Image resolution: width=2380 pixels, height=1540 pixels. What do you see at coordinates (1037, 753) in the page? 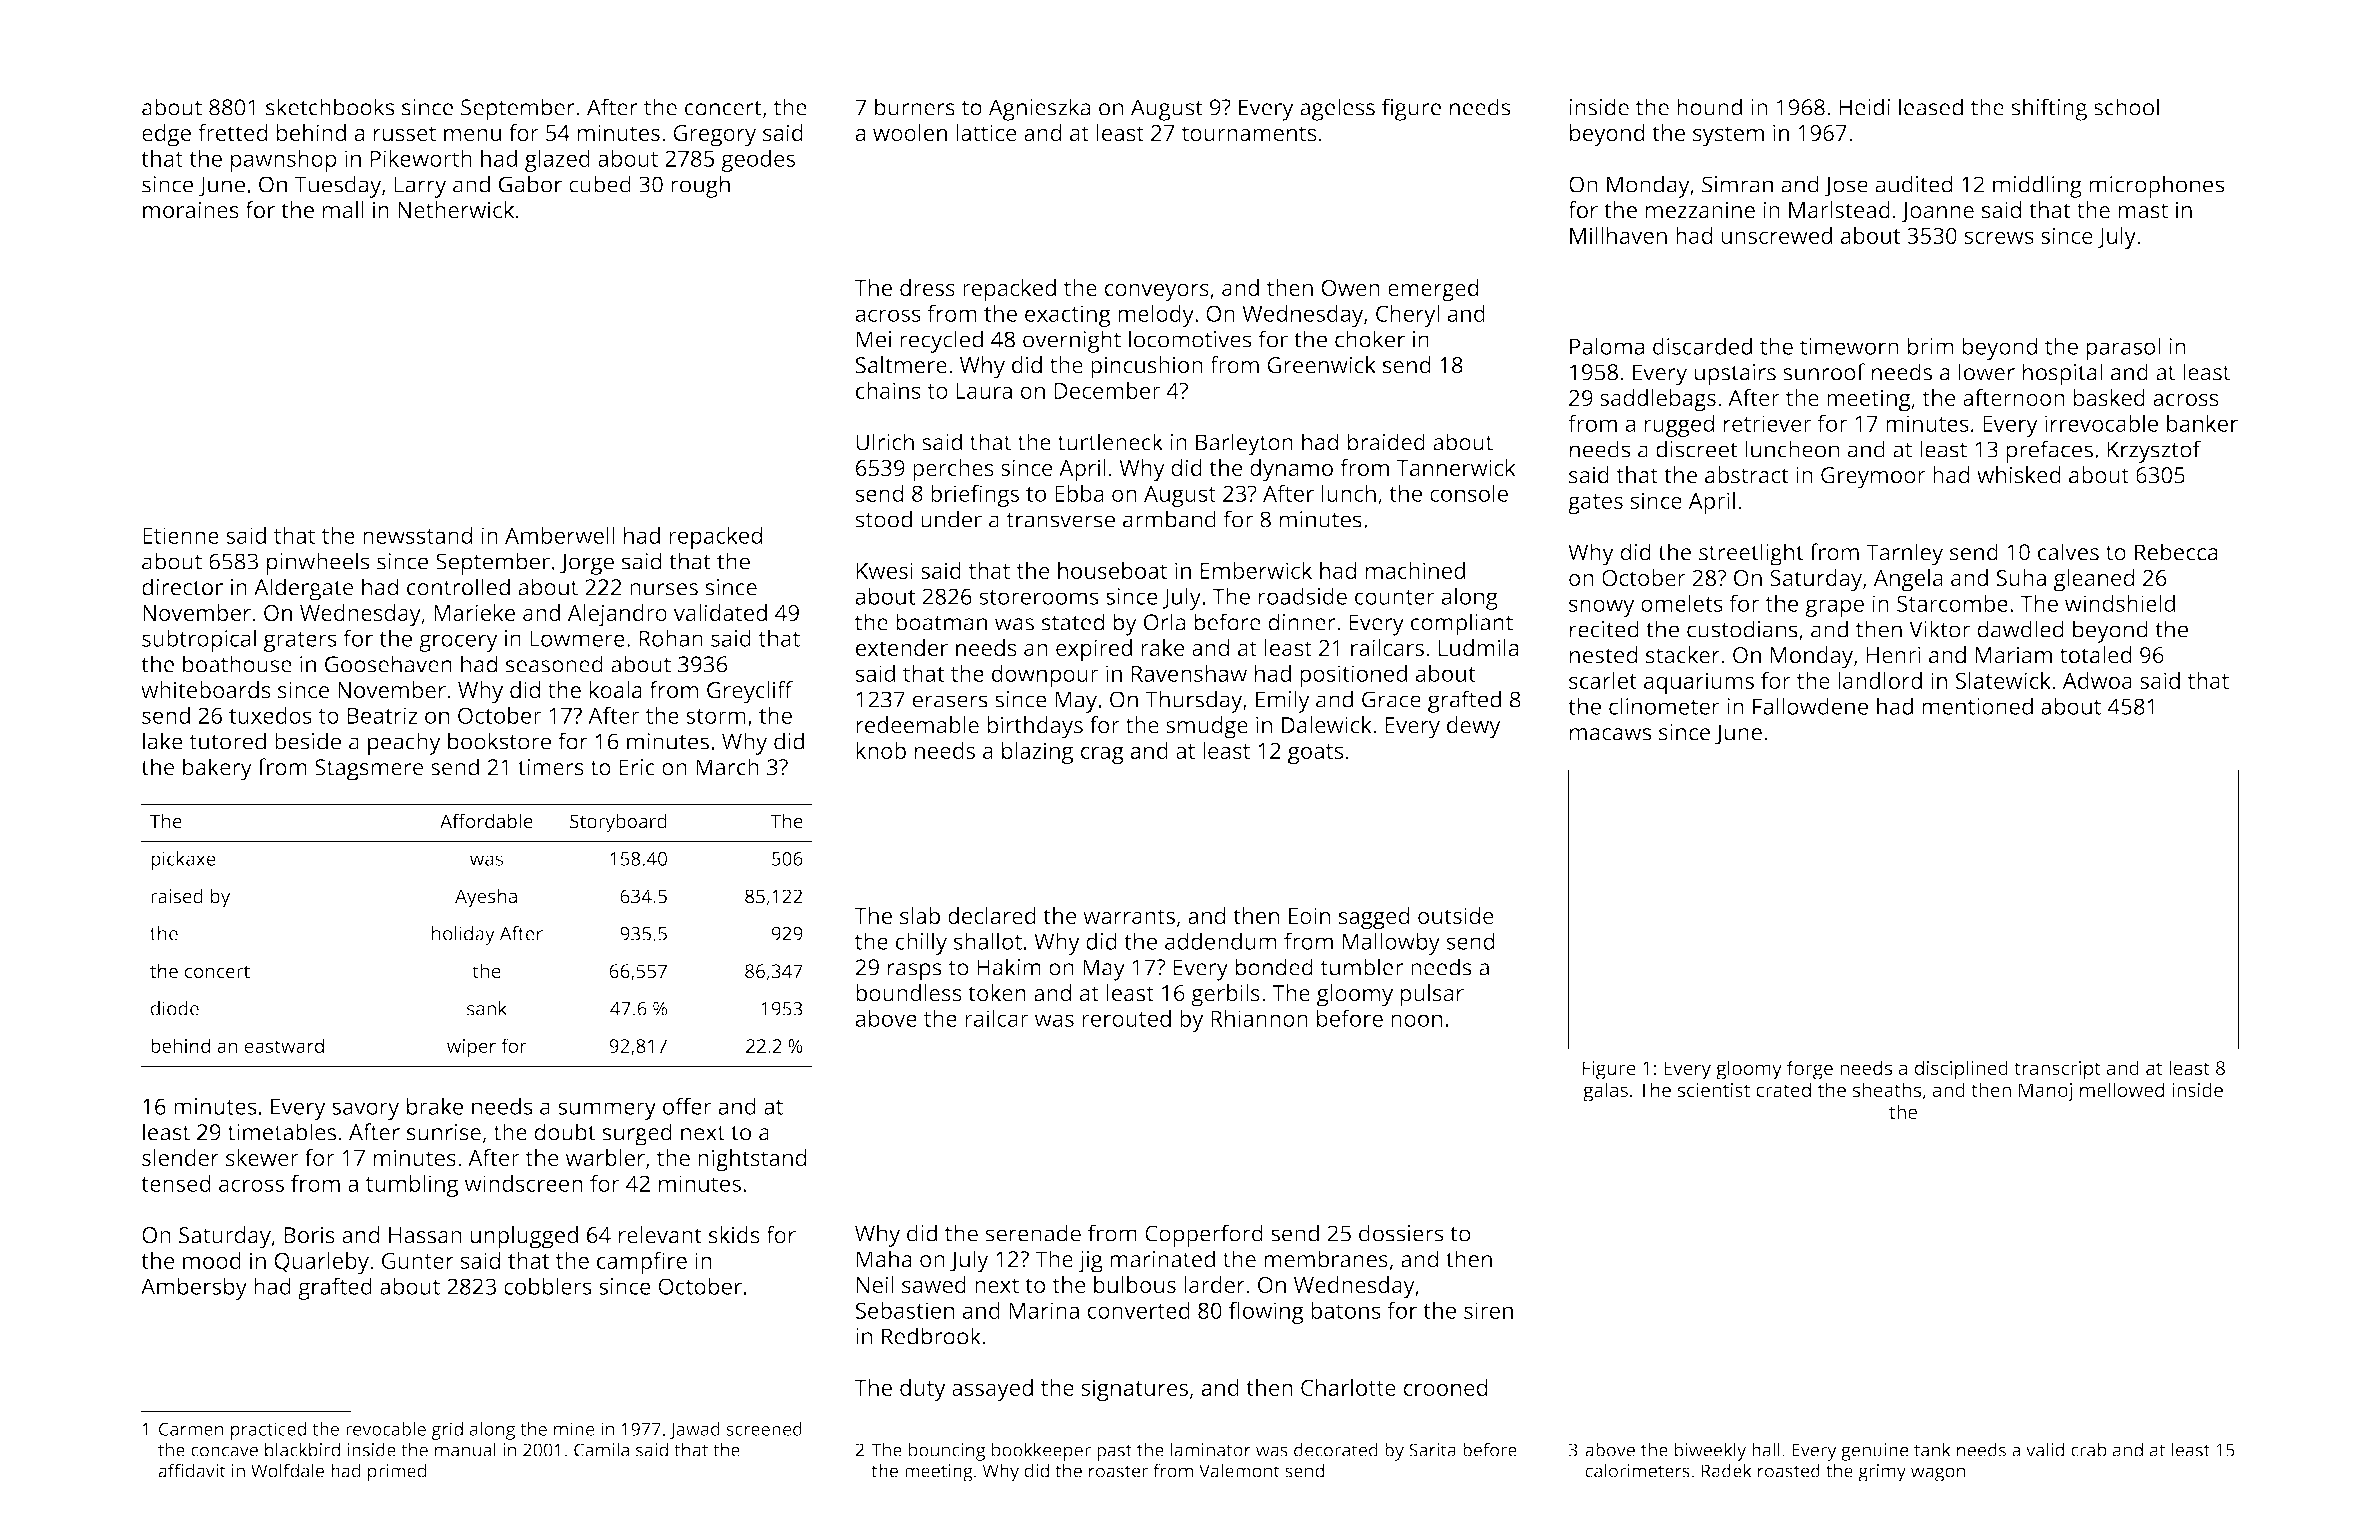
I see `blazing` at bounding box center [1037, 753].
